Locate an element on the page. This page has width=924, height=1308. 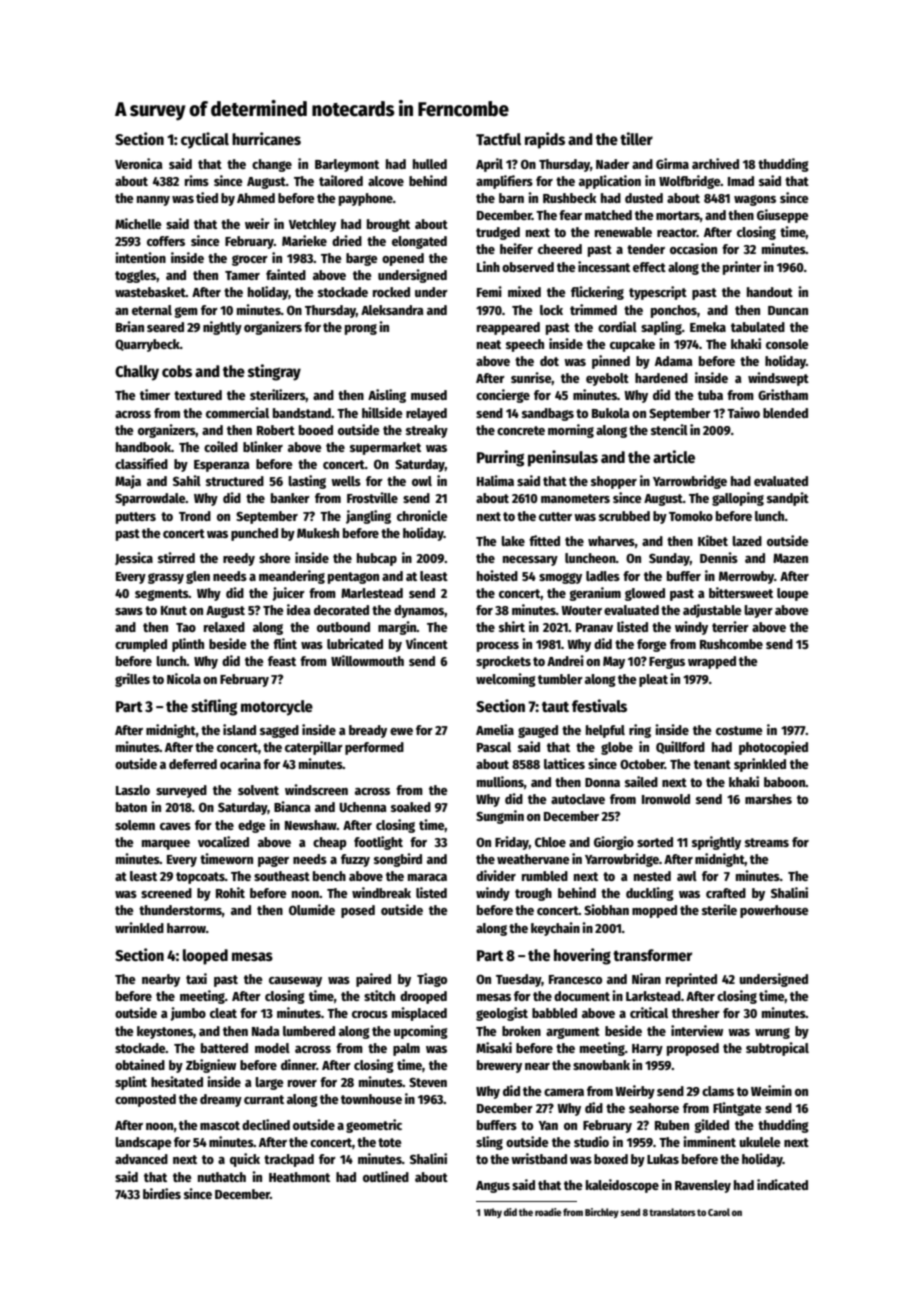
argument is located at coordinates (573, 1033).
